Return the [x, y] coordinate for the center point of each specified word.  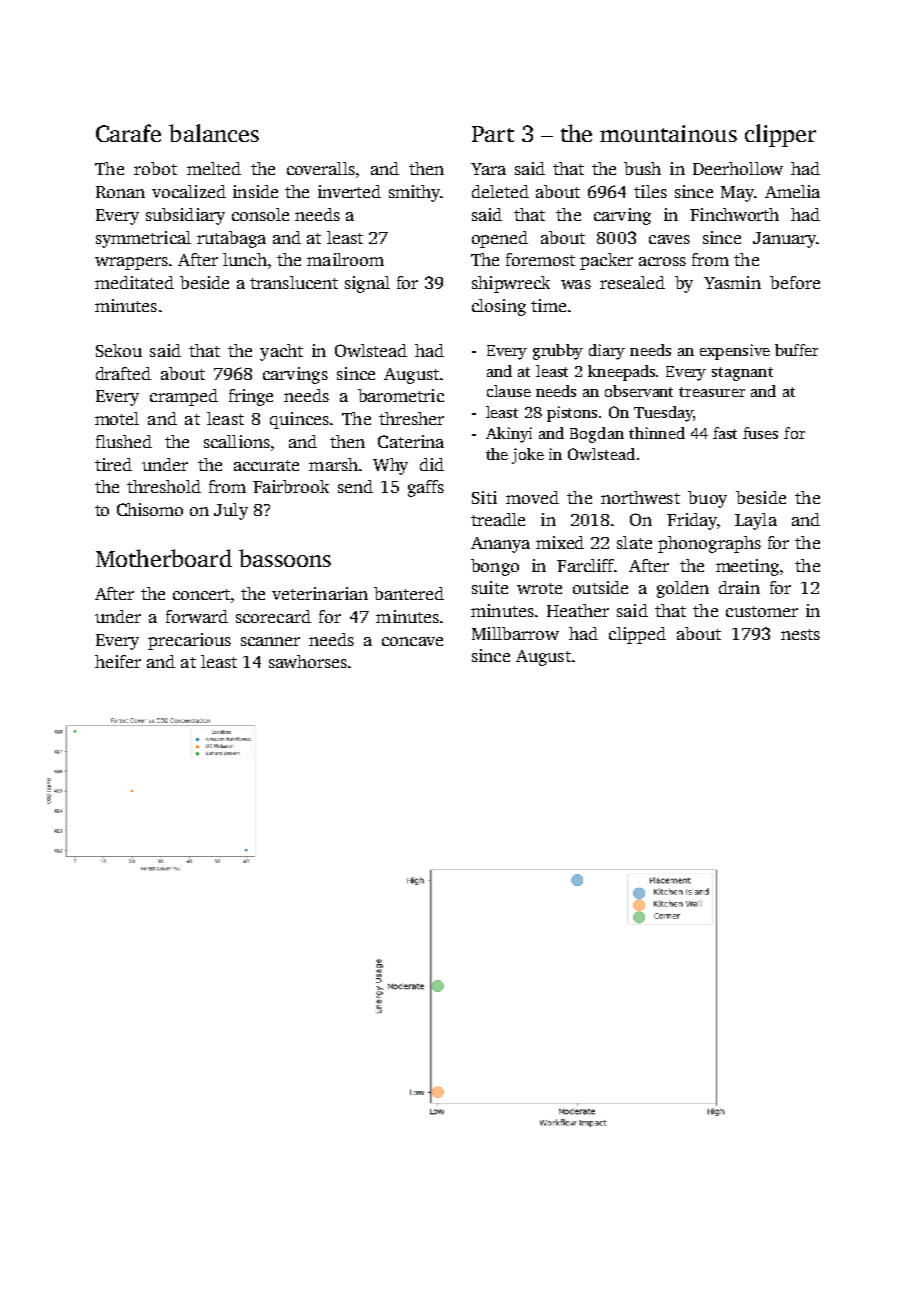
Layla [756, 521]
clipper [780, 135]
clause [509, 391]
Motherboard [164, 558]
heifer [118, 661]
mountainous [668, 133]
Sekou [119, 350]
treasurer [712, 392]
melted [214, 168]
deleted [500, 191]
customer [762, 611]
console [260, 214]
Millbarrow [515, 633]
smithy [414, 193]
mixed [560, 542]
